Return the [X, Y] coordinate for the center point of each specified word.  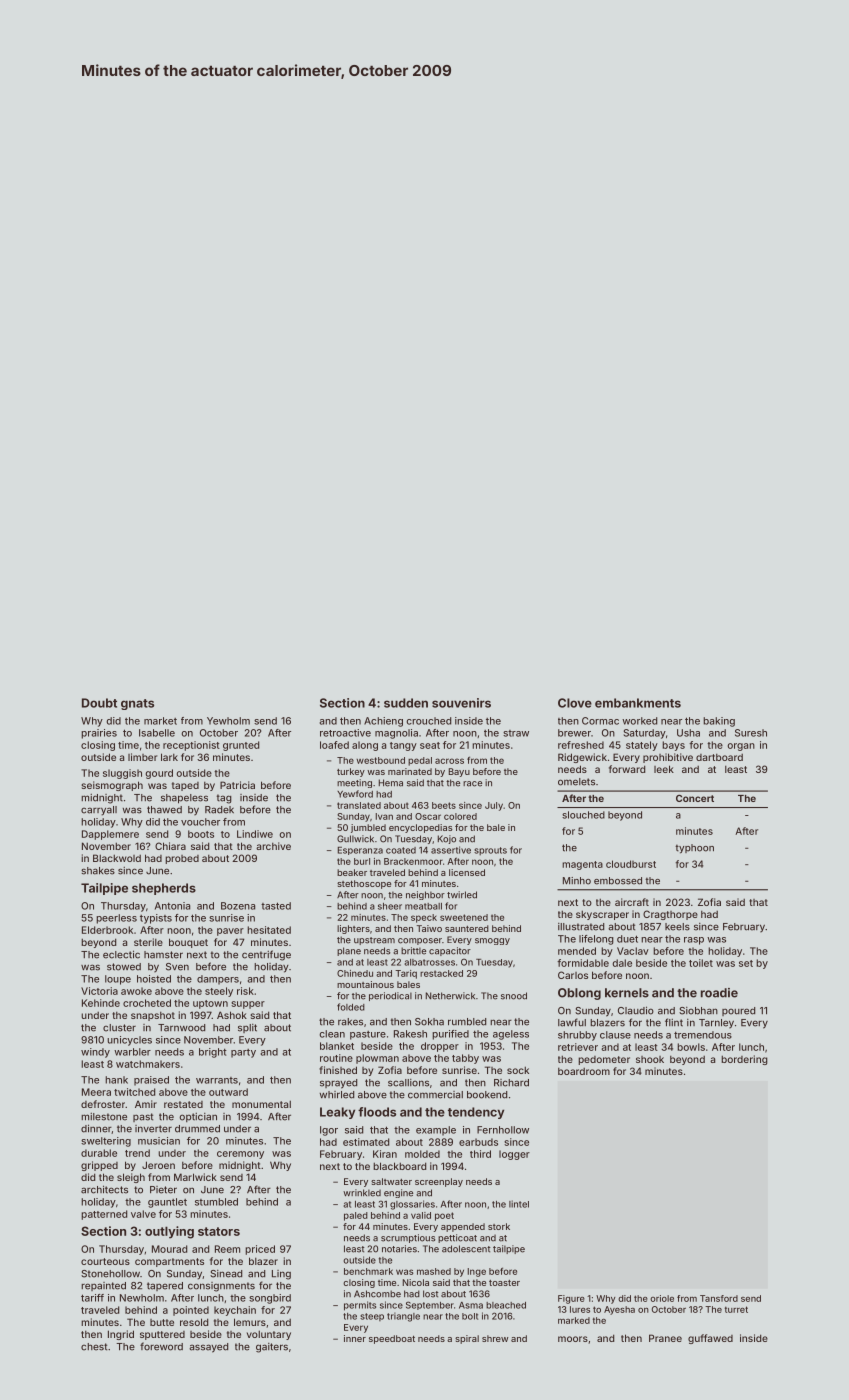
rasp [694, 941]
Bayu [459, 772]
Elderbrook [107, 930]
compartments [169, 1262]
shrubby [577, 1036]
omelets [576, 782]
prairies [99, 734]
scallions [408, 1083]
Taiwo [429, 928]
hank [116, 1080]
